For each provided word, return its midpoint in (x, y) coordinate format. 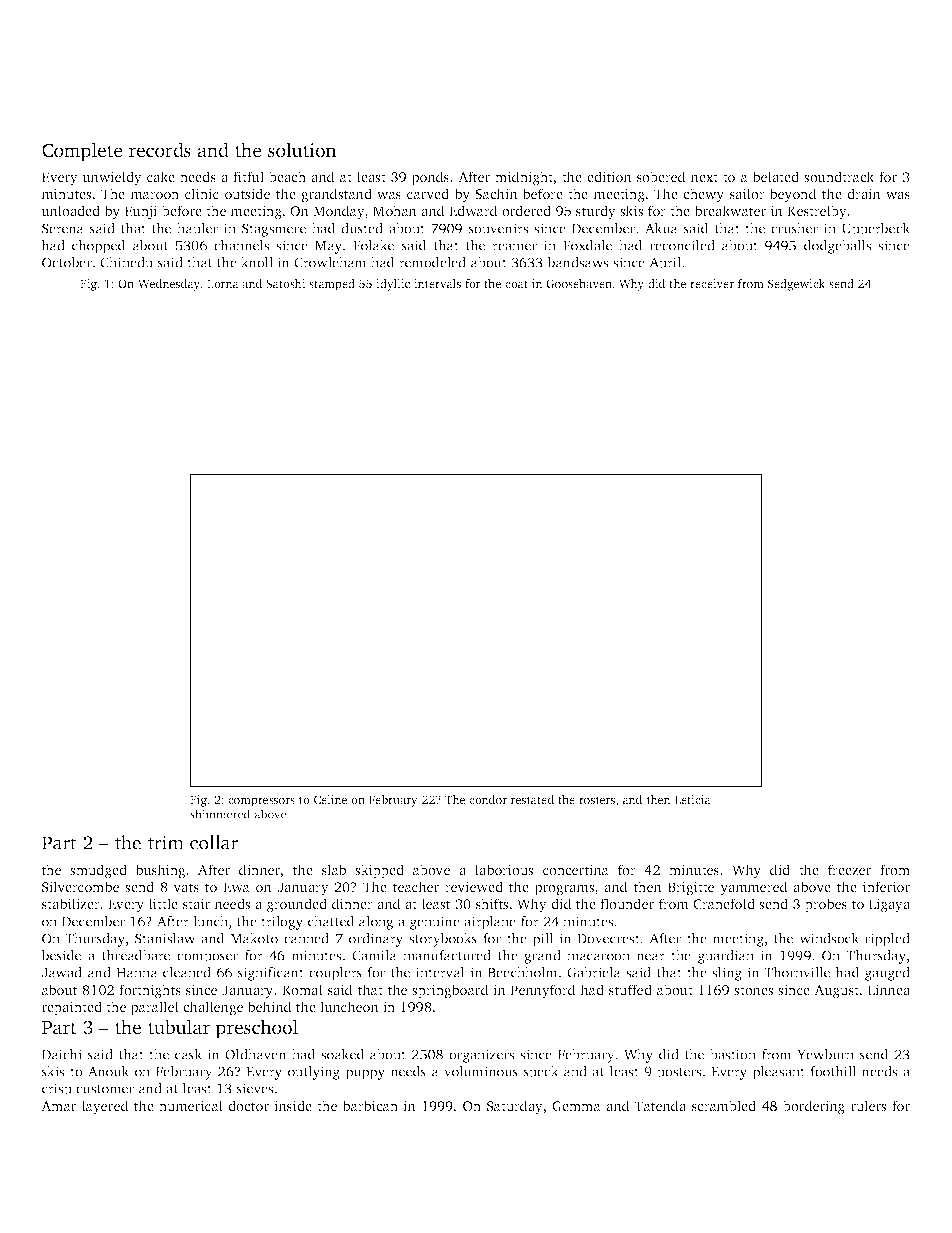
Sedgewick (796, 285)
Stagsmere (274, 230)
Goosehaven (579, 283)
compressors (261, 802)
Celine (330, 799)
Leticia (693, 799)
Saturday (515, 1107)
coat (516, 284)
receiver (712, 283)
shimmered (220, 814)
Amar (58, 1106)
